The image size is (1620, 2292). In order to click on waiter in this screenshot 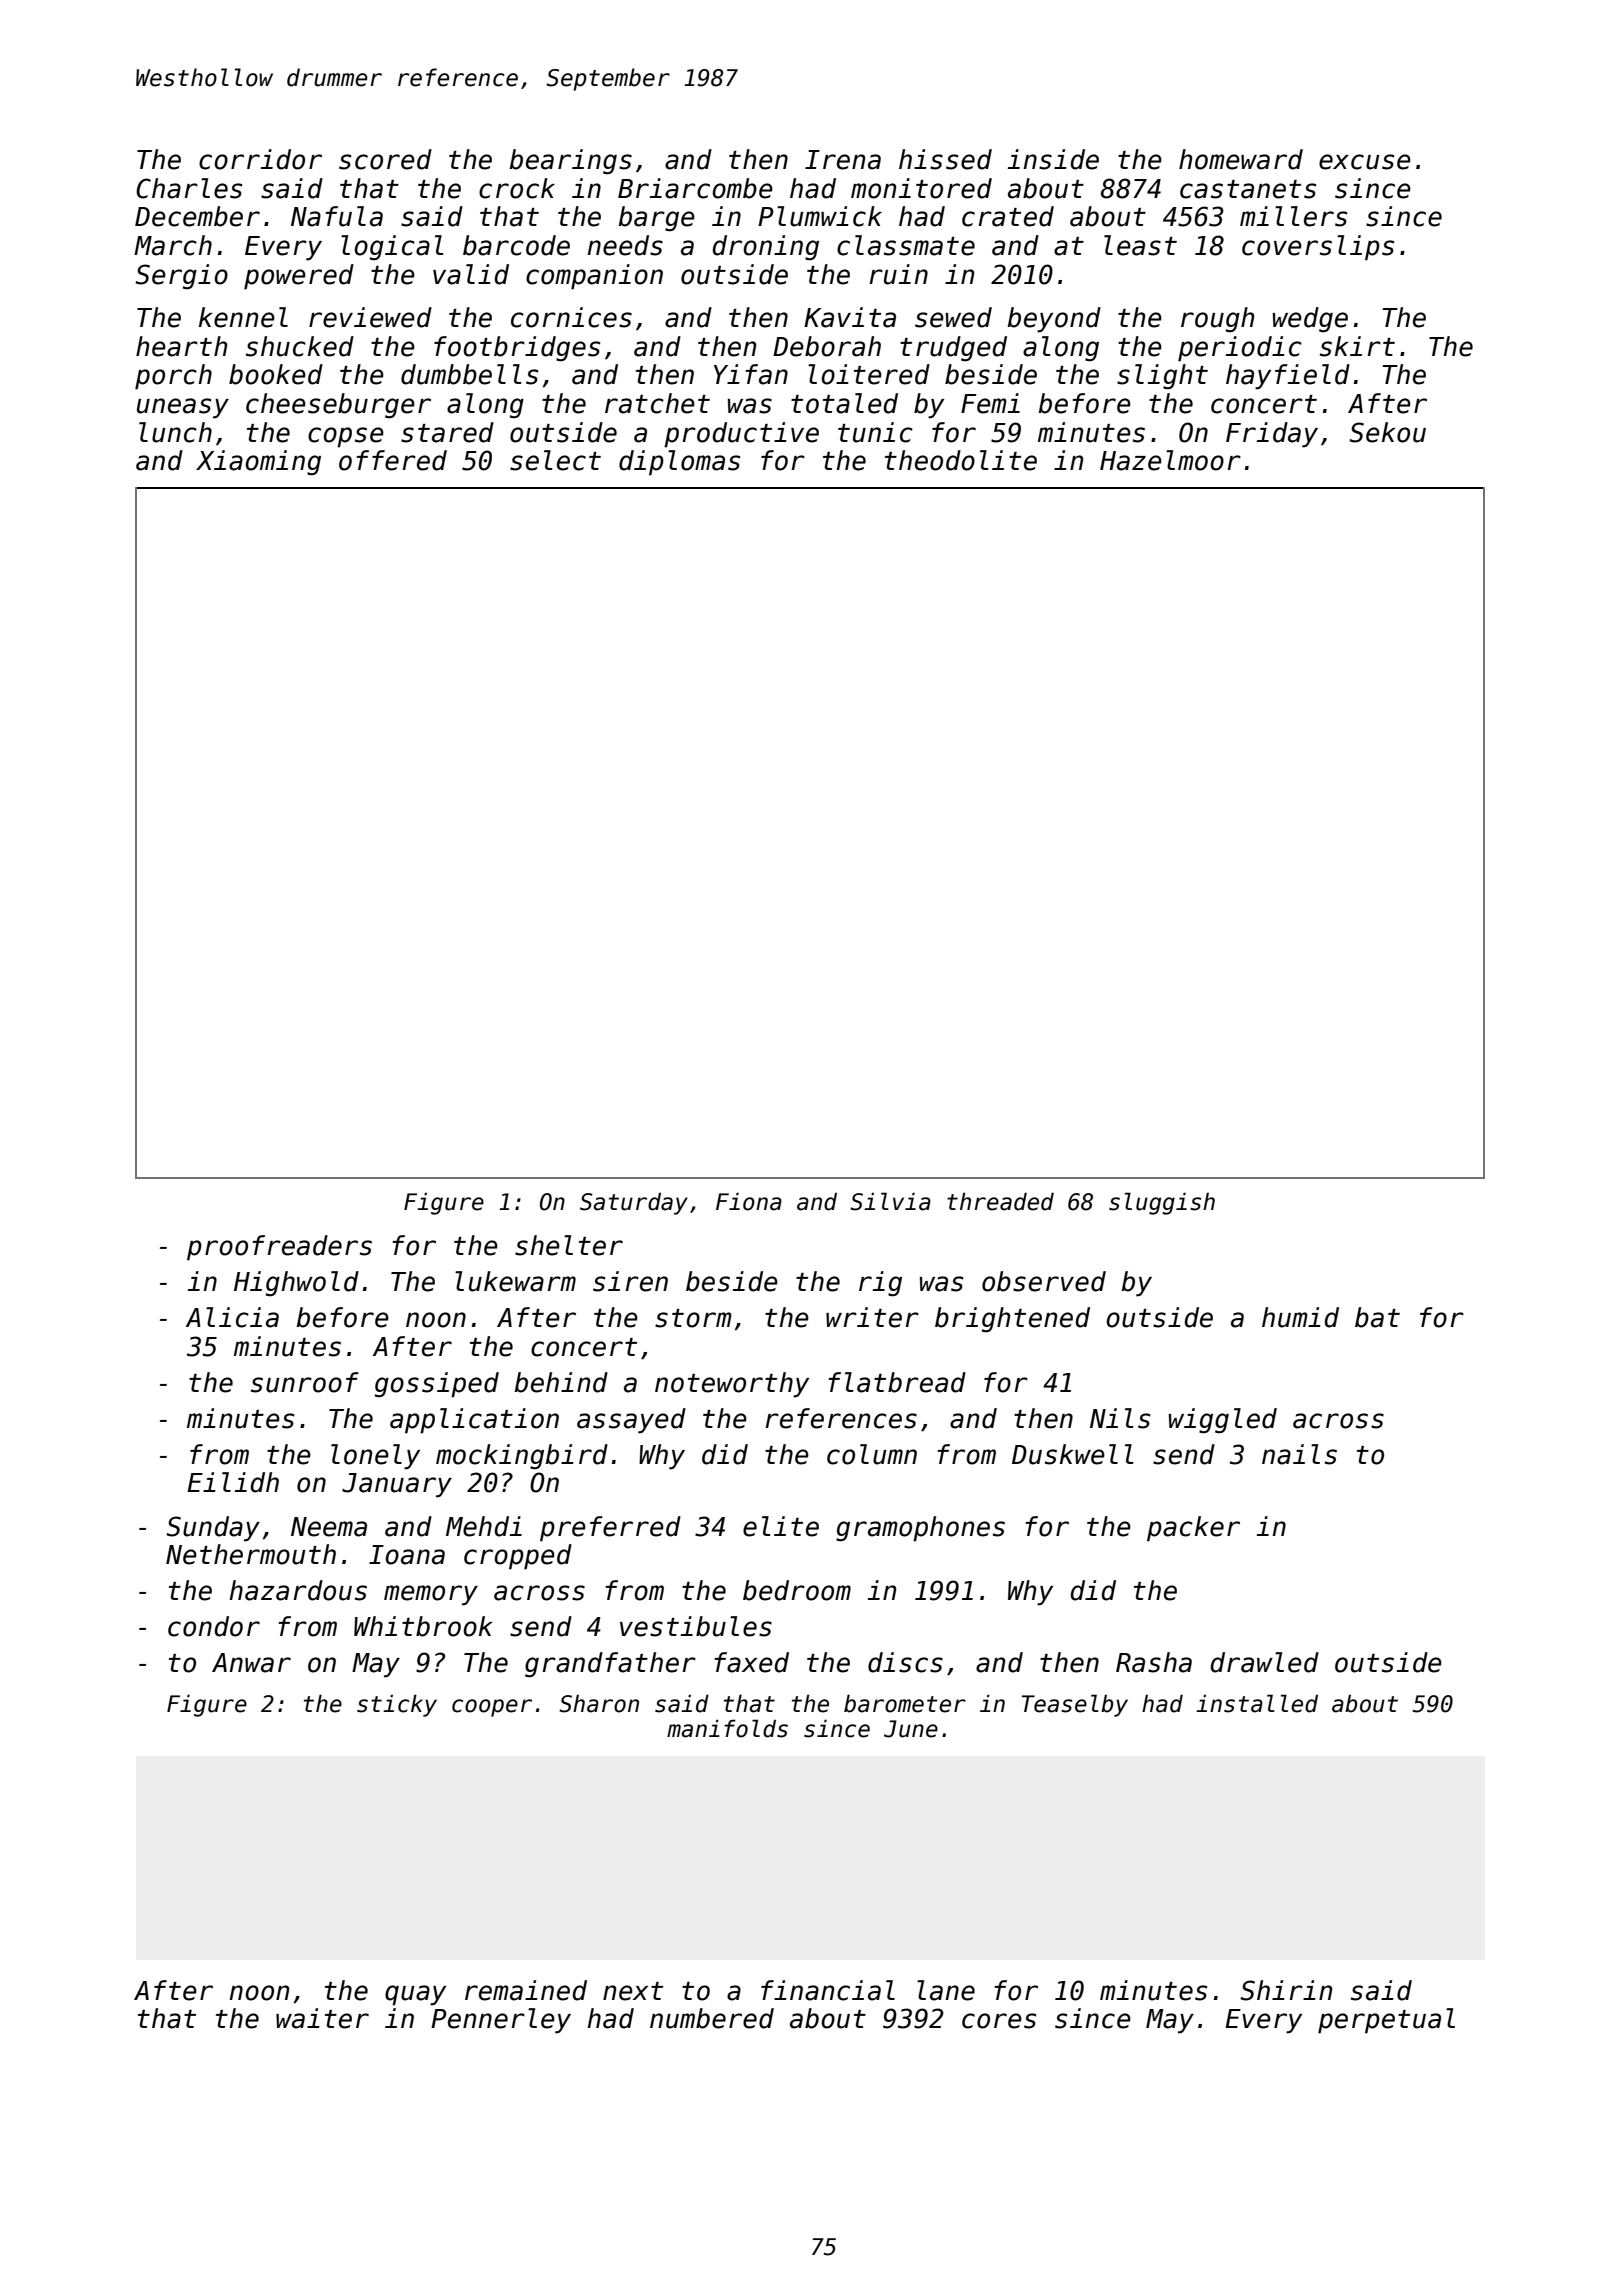, I will do `click(322, 2018)`.
